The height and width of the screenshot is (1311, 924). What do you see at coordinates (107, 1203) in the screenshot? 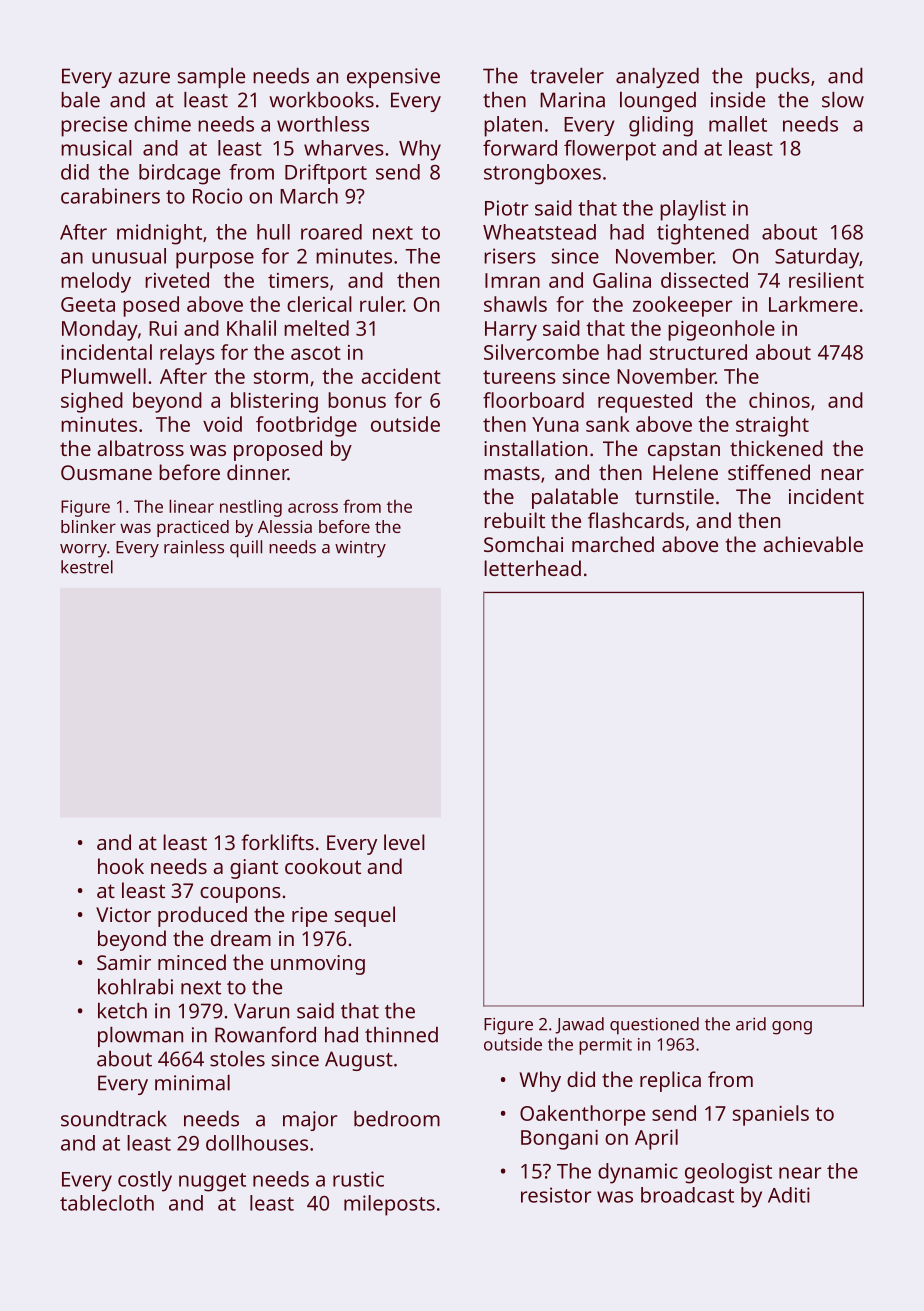
I see `tablecloth` at bounding box center [107, 1203].
